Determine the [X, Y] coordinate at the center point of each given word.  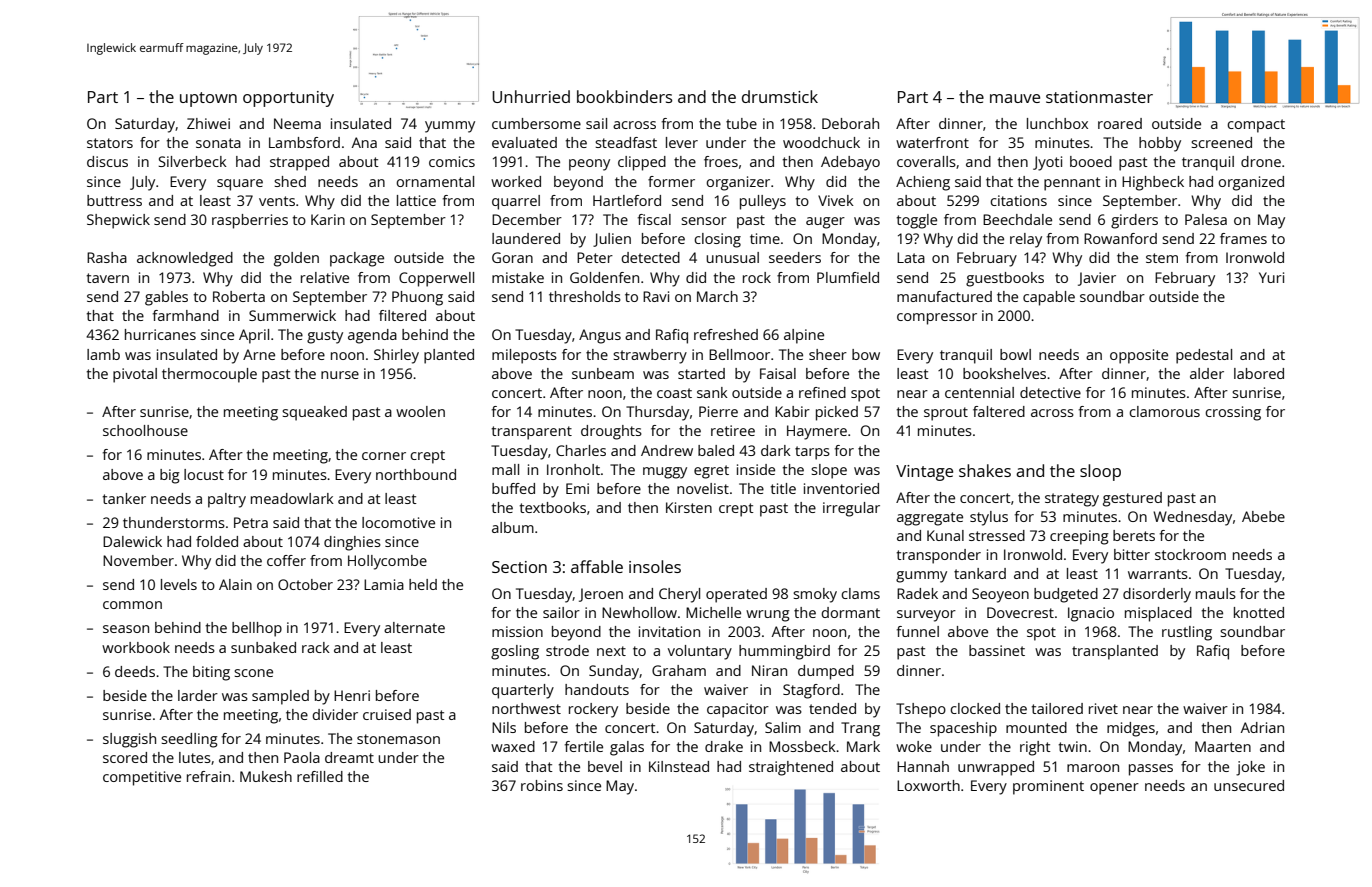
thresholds [585, 296]
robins [542, 785]
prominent [1048, 787]
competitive [142, 778]
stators [110, 143]
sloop [1100, 472]
